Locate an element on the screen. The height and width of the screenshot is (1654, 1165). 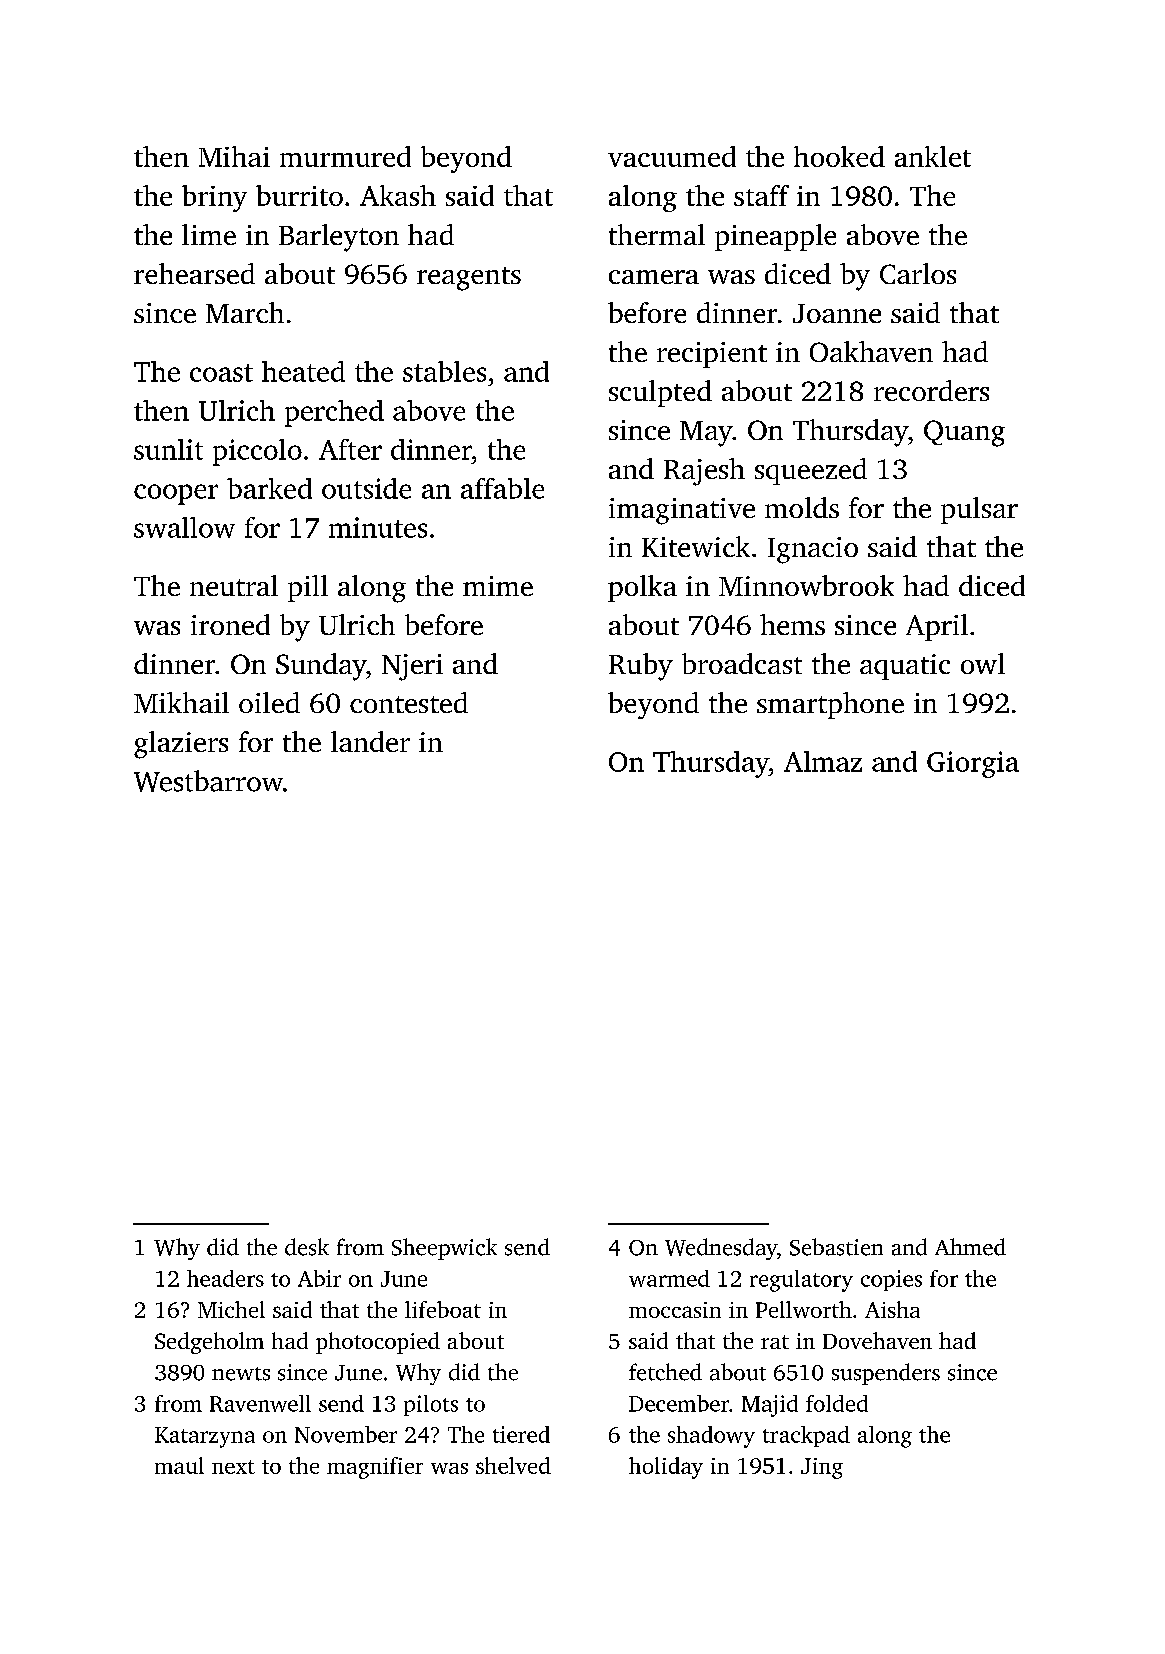
Almaz is located at coordinates (823, 761).
